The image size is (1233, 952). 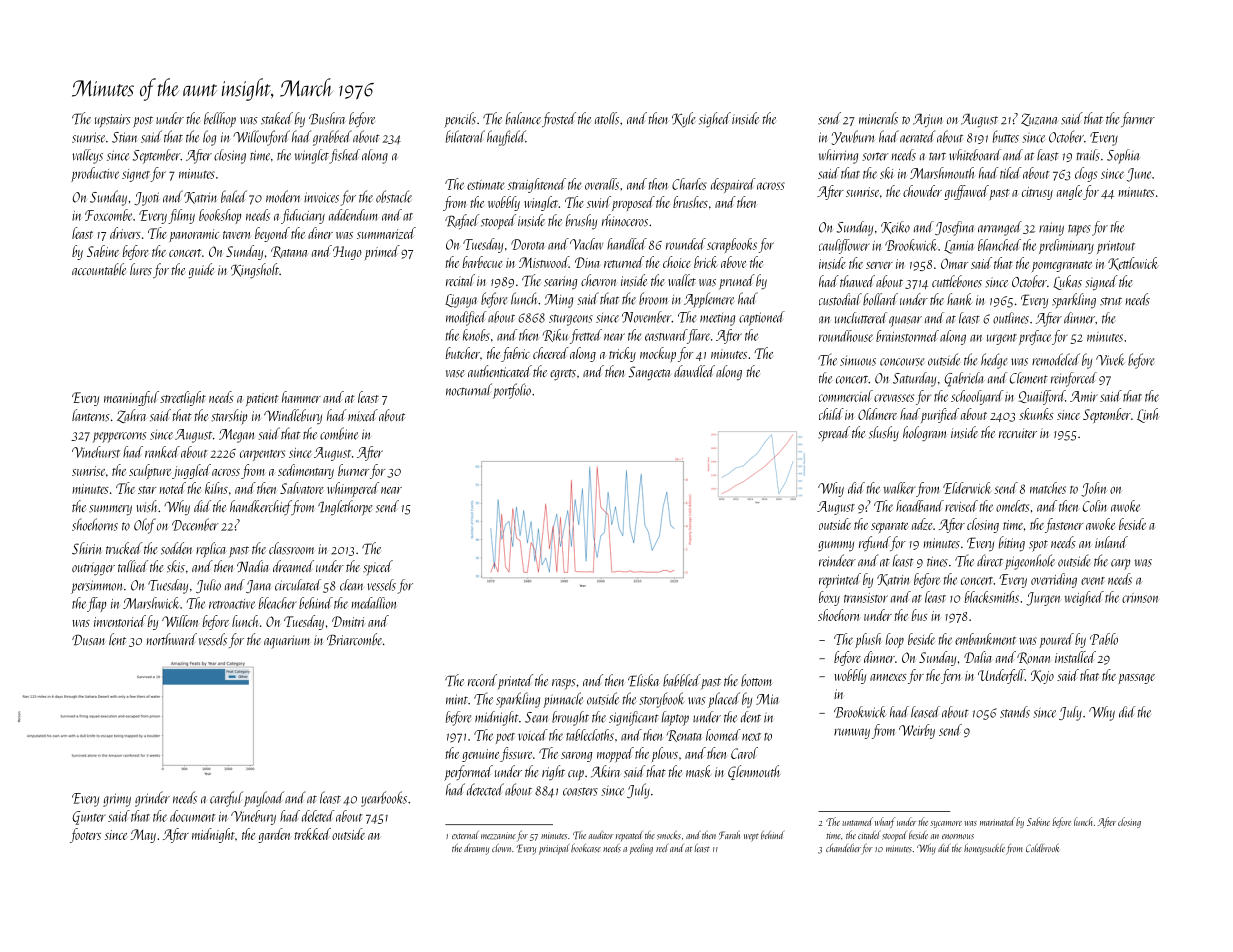 What do you see at coordinates (131, 398) in the screenshot?
I see `meaningful` at bounding box center [131, 398].
